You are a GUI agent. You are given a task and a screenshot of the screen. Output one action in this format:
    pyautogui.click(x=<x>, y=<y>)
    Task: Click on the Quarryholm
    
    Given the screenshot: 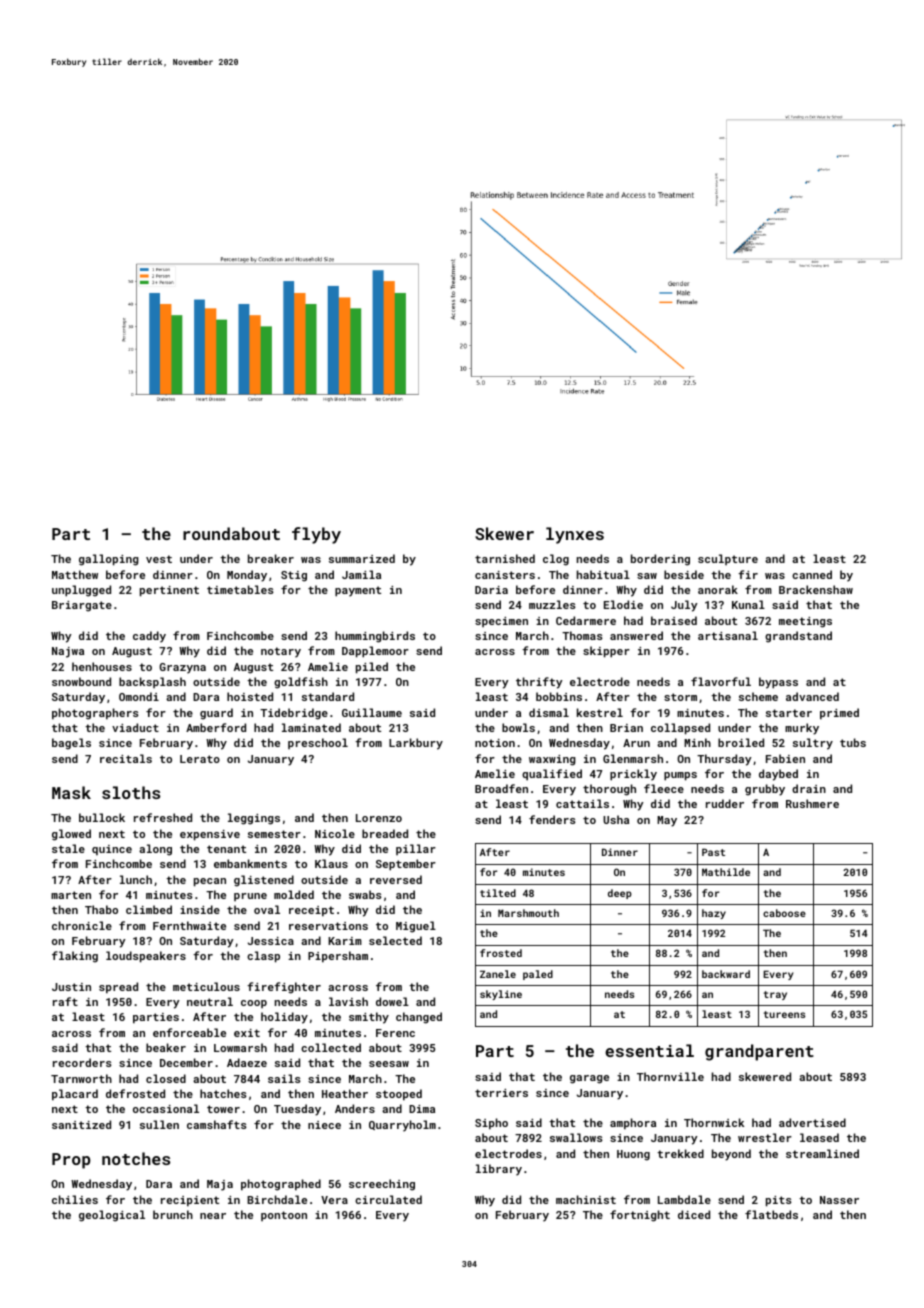 What is the action you would take?
    pyautogui.click(x=402, y=1126)
